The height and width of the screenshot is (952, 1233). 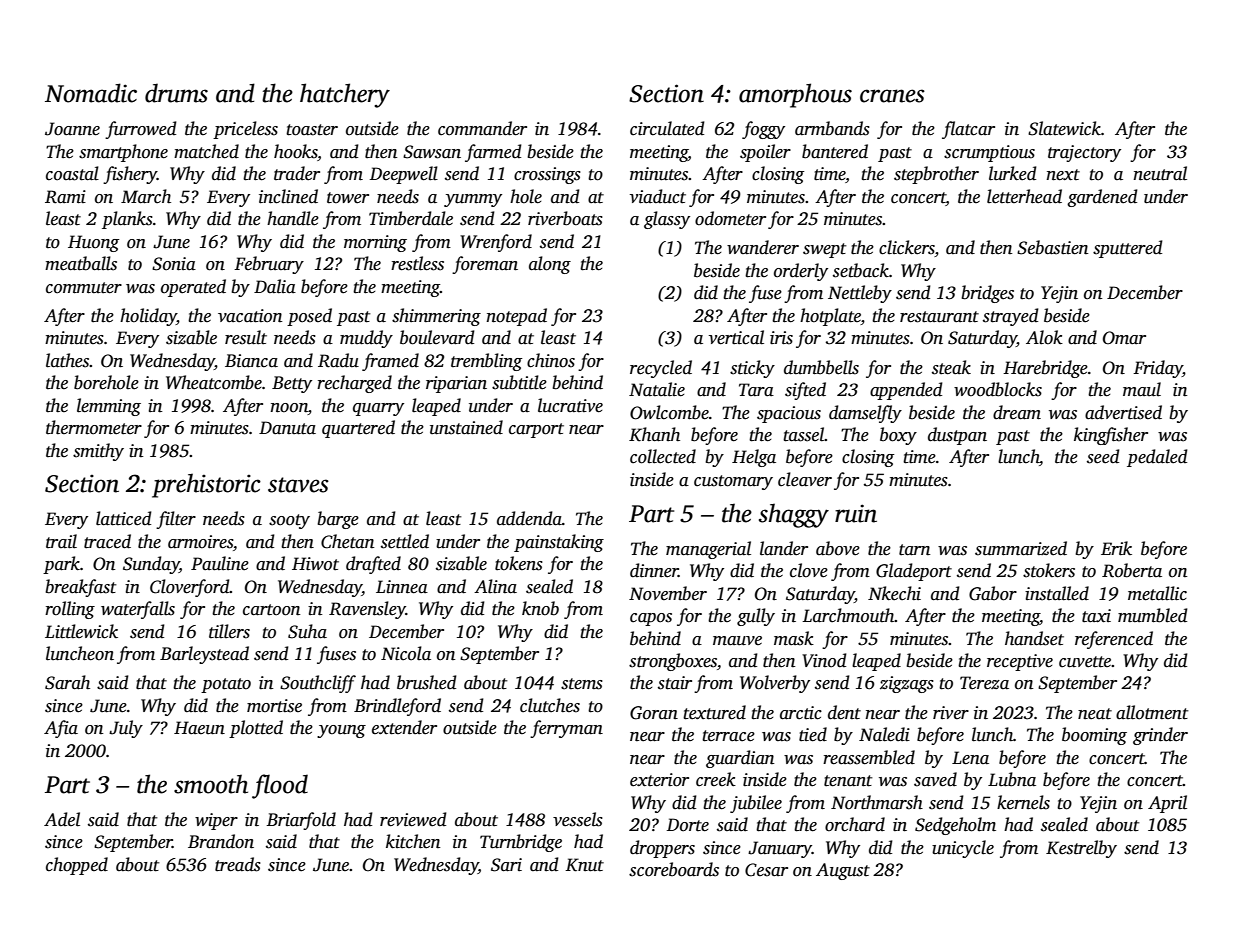 I want to click on advertised, so click(x=1123, y=412).
